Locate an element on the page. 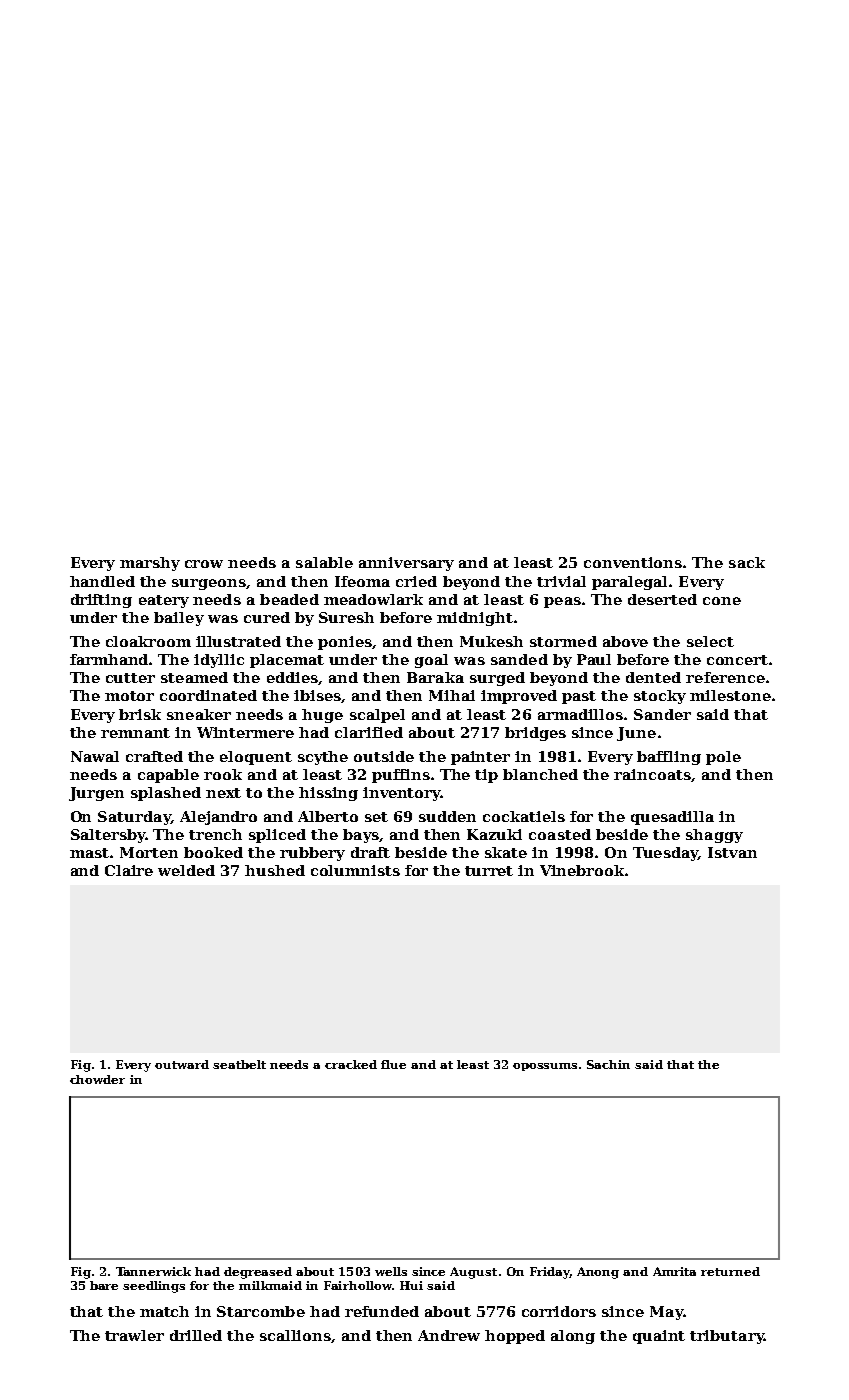  Sachin is located at coordinates (608, 1064).
